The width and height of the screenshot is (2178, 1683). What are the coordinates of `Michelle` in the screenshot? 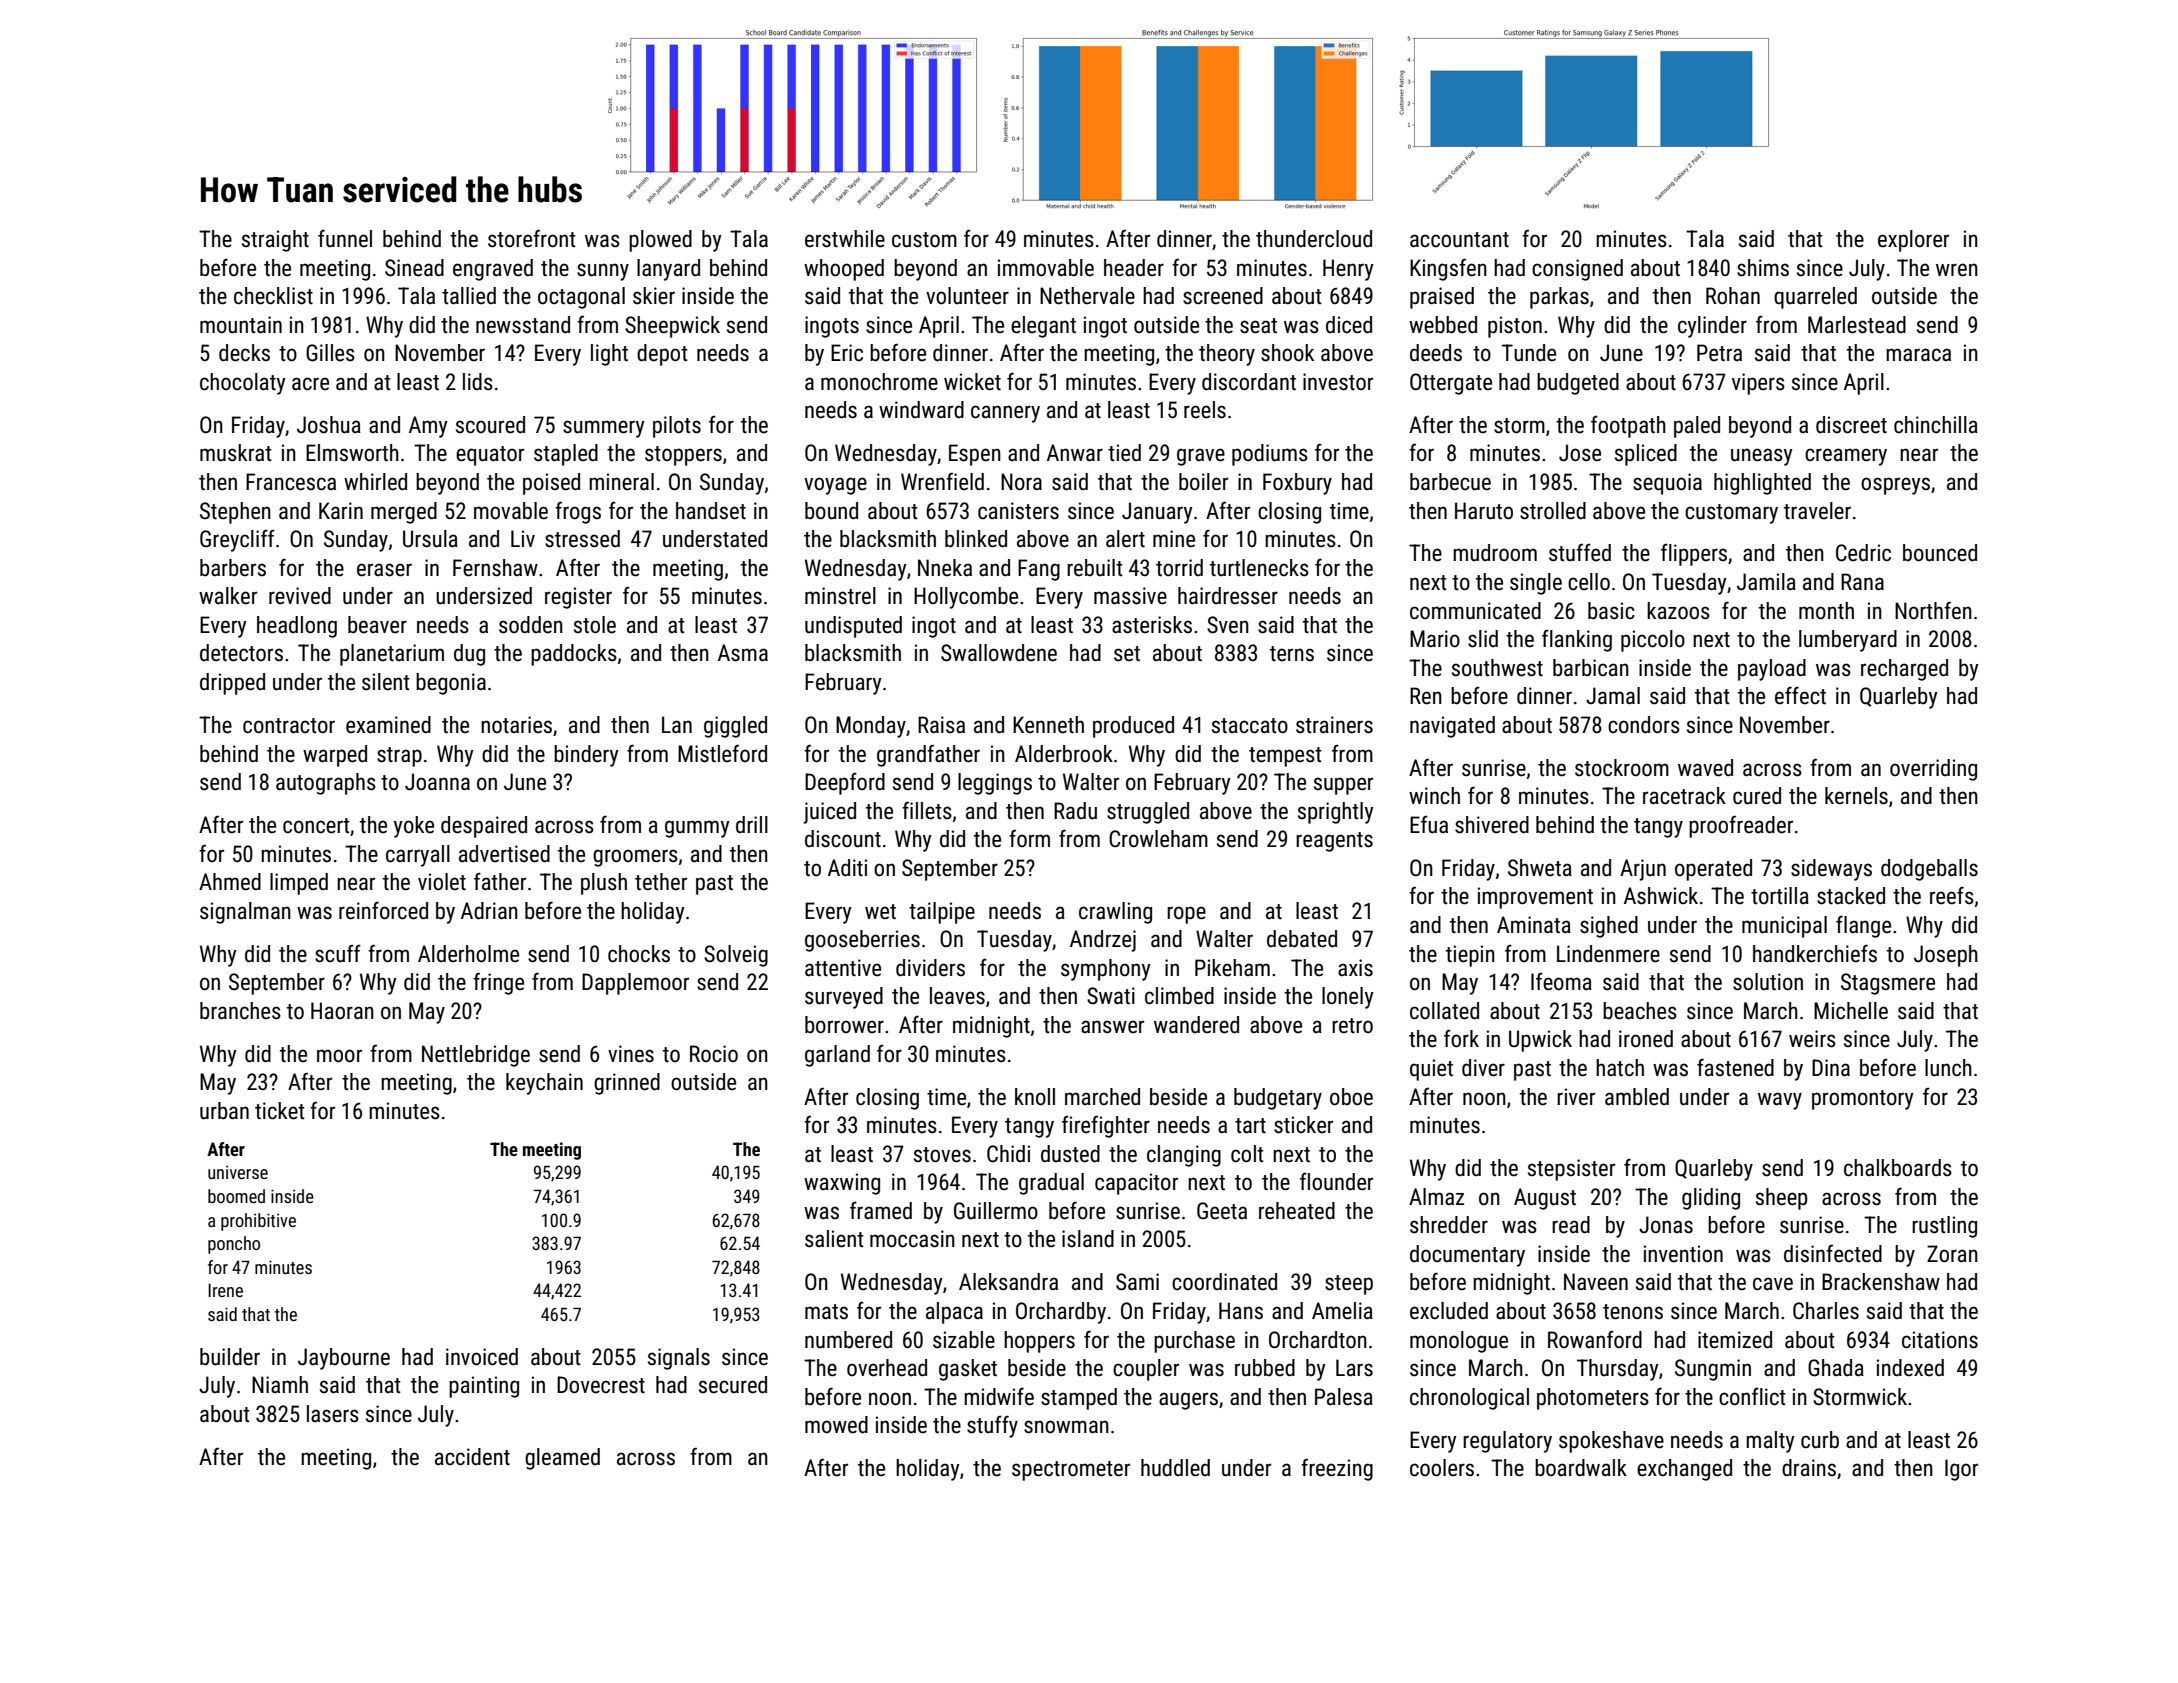 It's located at (1851, 1011).
